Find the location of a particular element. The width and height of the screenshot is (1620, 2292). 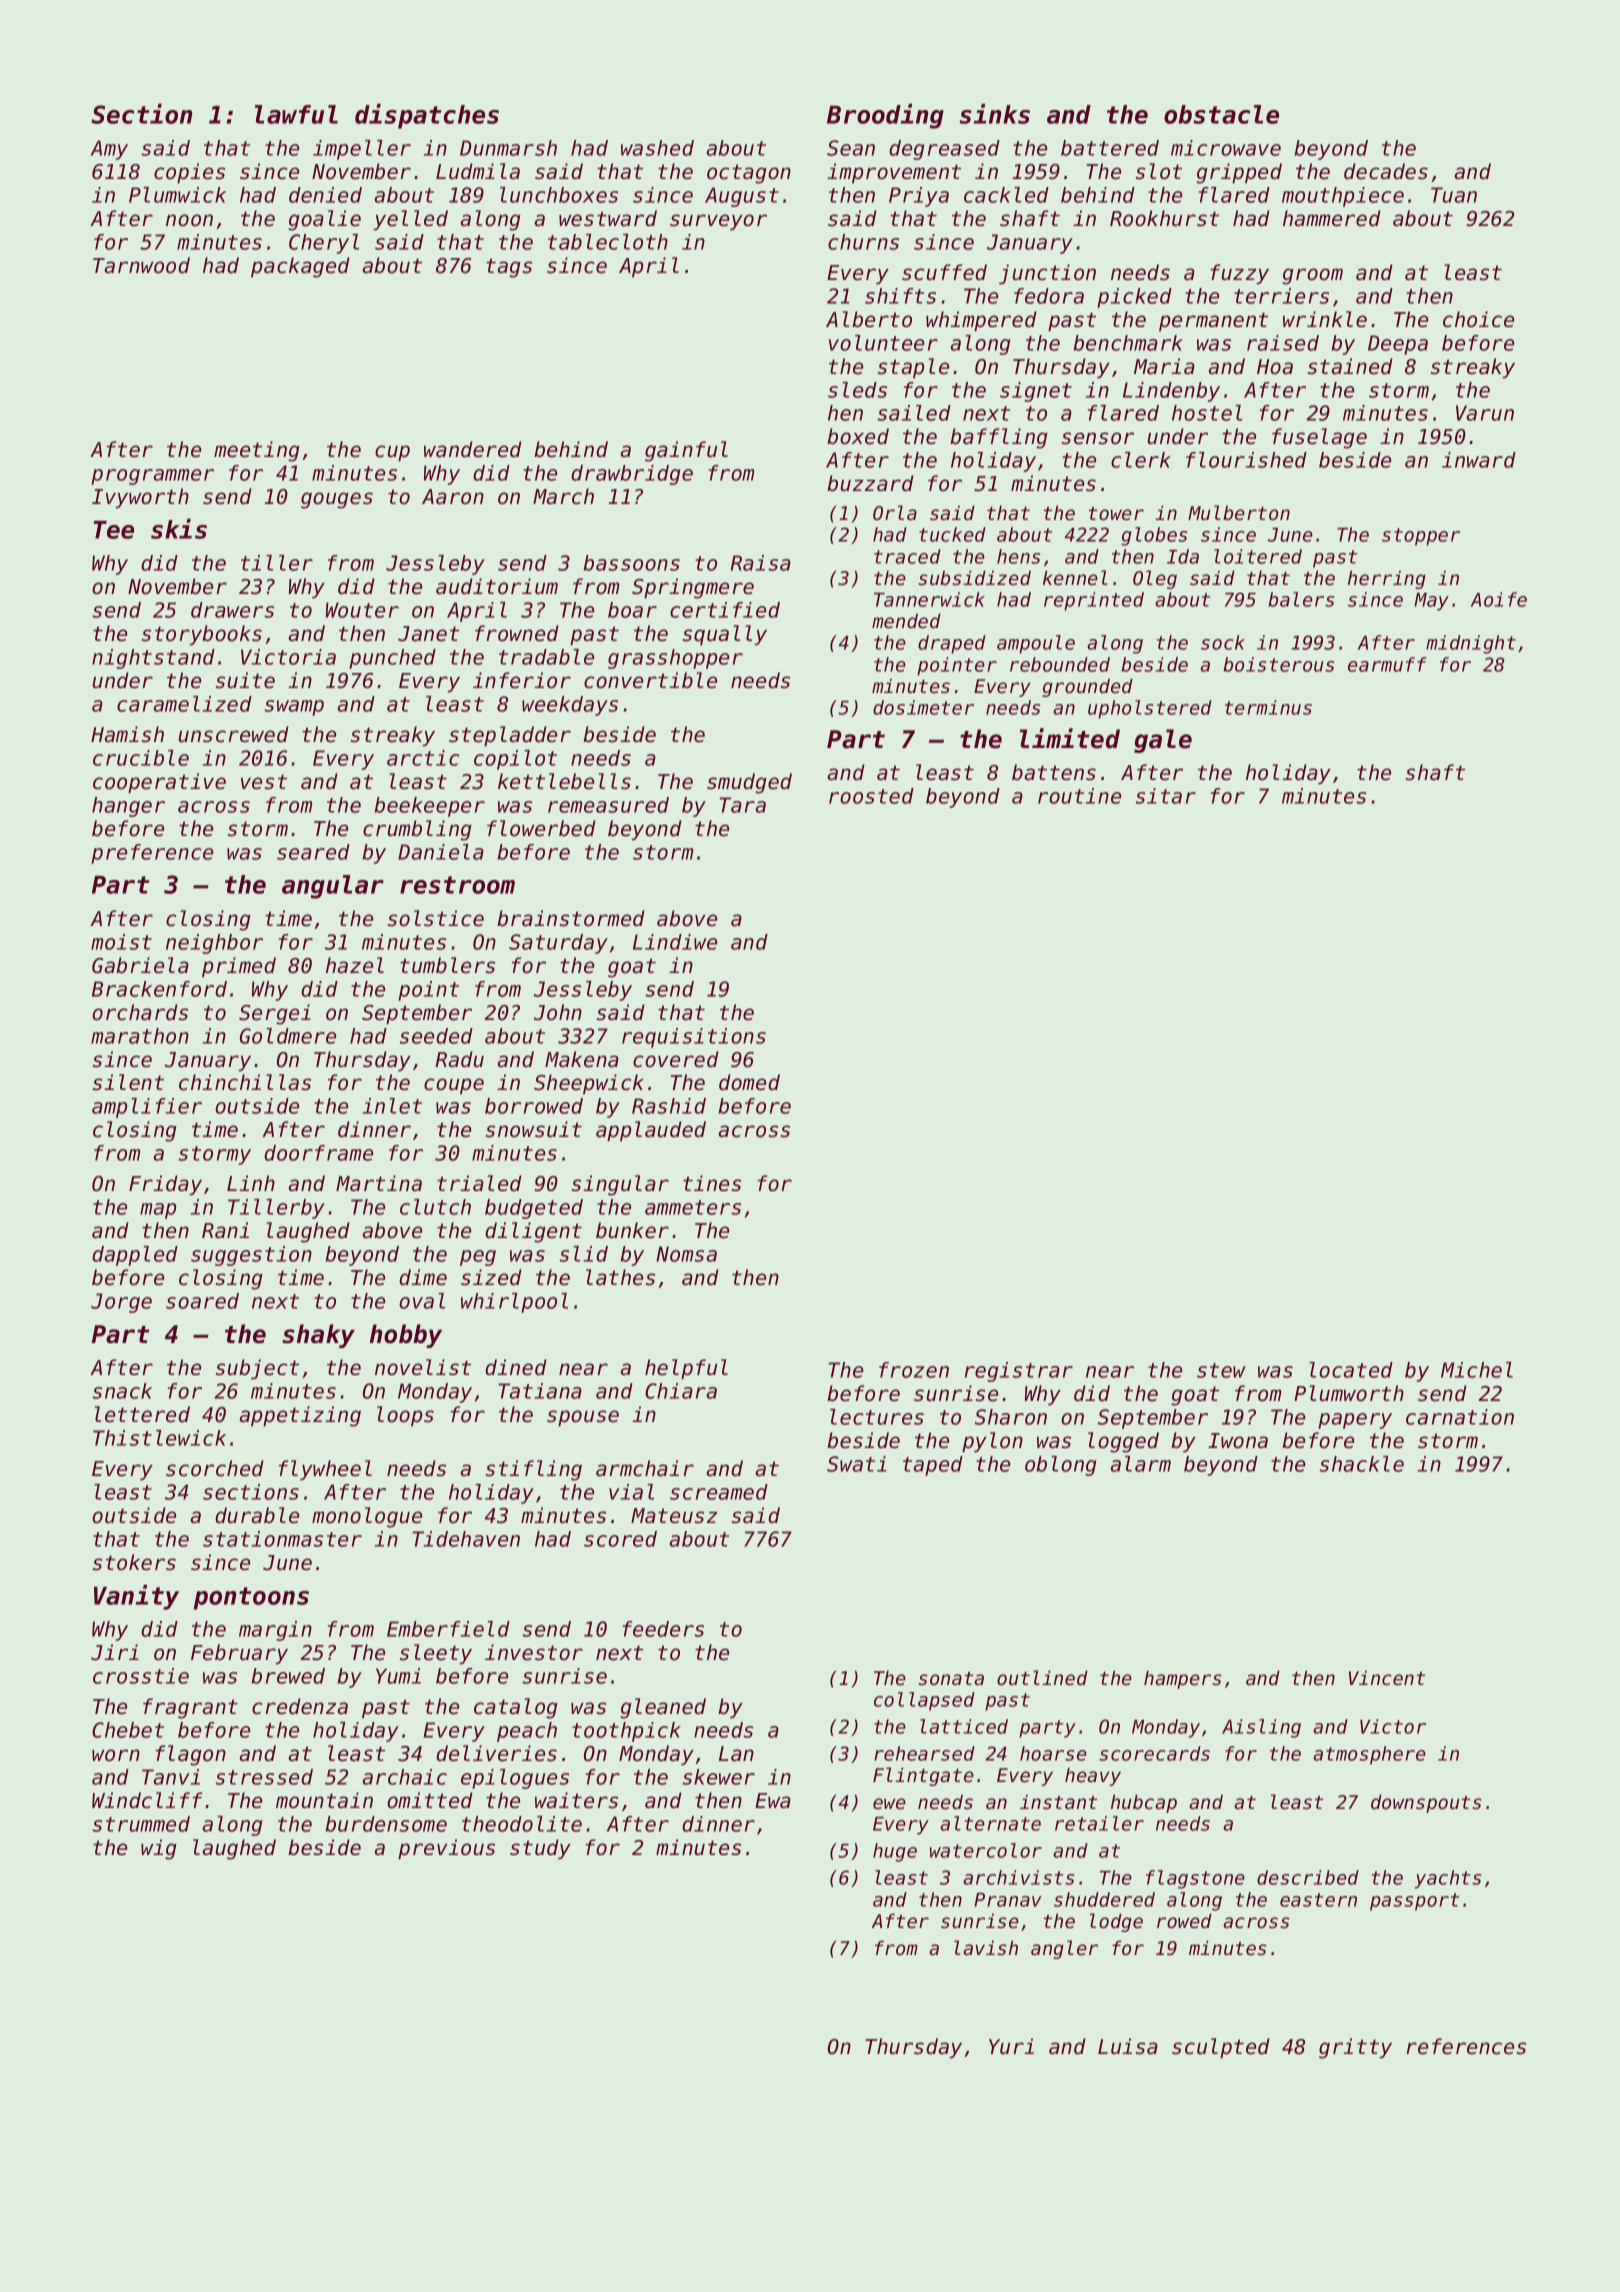

churns is located at coordinates (863, 242).
